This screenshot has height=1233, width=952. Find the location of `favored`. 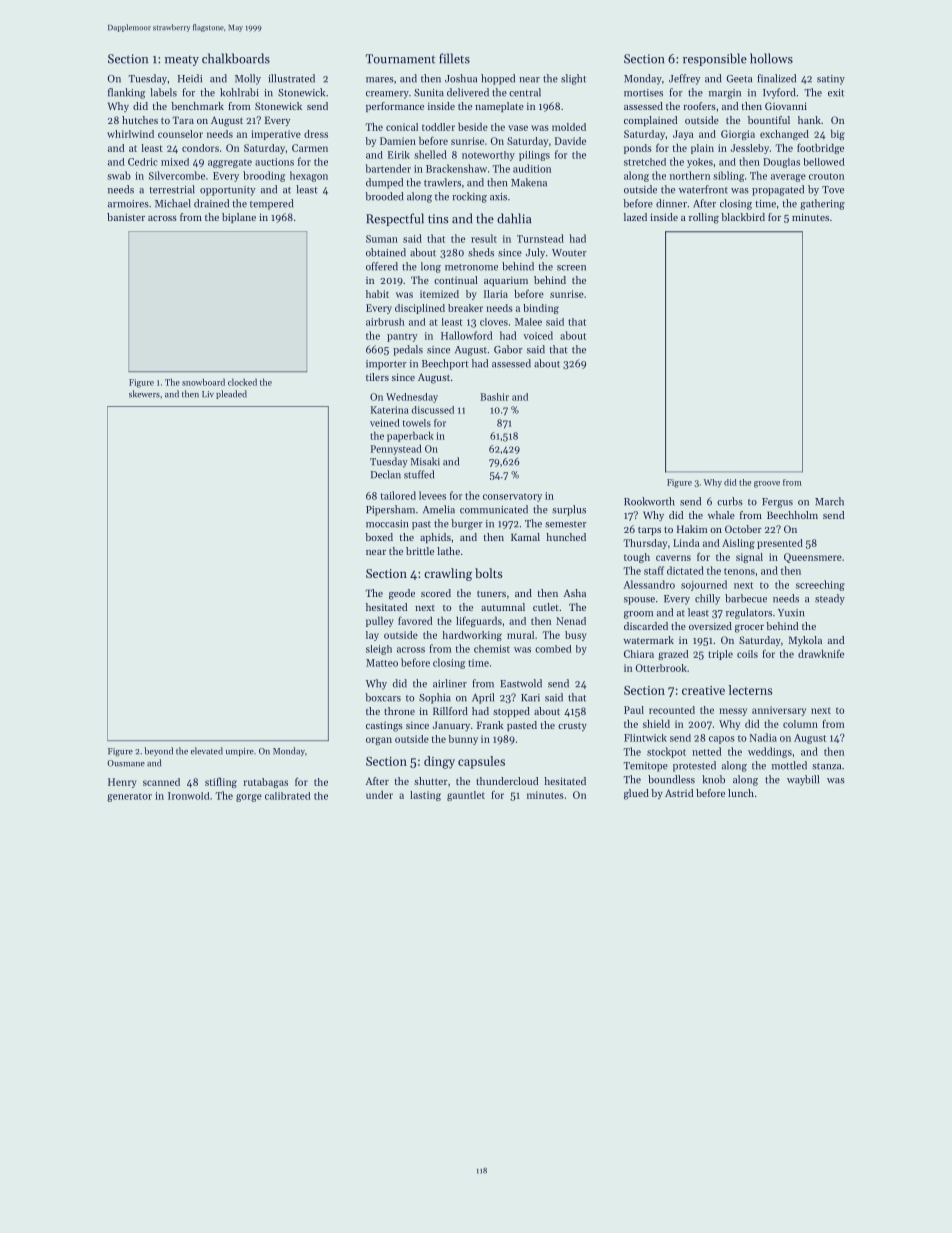

favored is located at coordinates (415, 620).
